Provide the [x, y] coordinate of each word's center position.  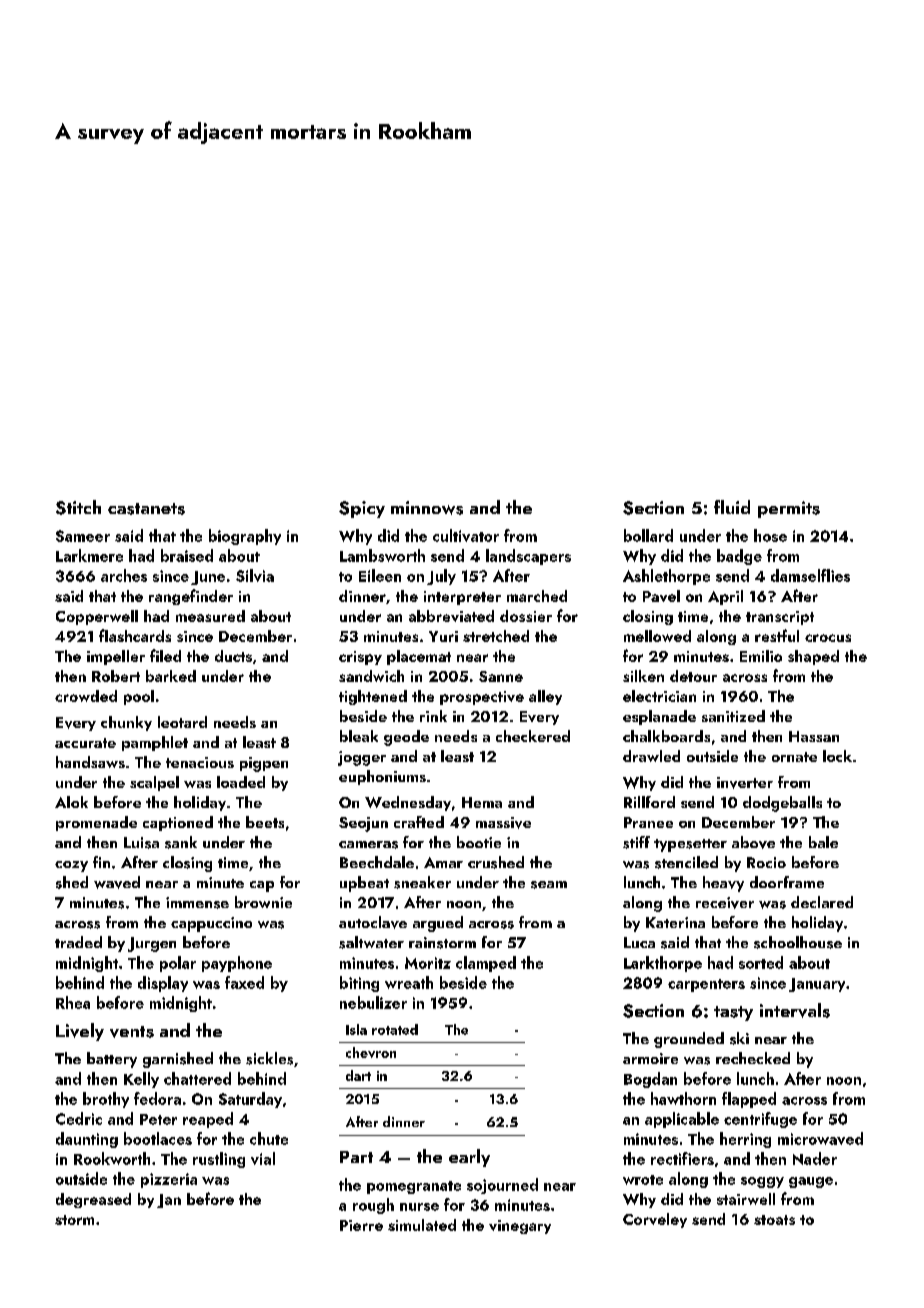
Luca [639, 942]
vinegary [520, 1227]
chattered [197, 1078]
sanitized [733, 716]
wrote [643, 1180]
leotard [182, 722]
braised [187, 555]
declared [822, 902]
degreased [93, 1200]
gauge [811, 1182]
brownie [263, 902]
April [725, 597]
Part [356, 1157]
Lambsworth [382, 555]
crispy [360, 658]
